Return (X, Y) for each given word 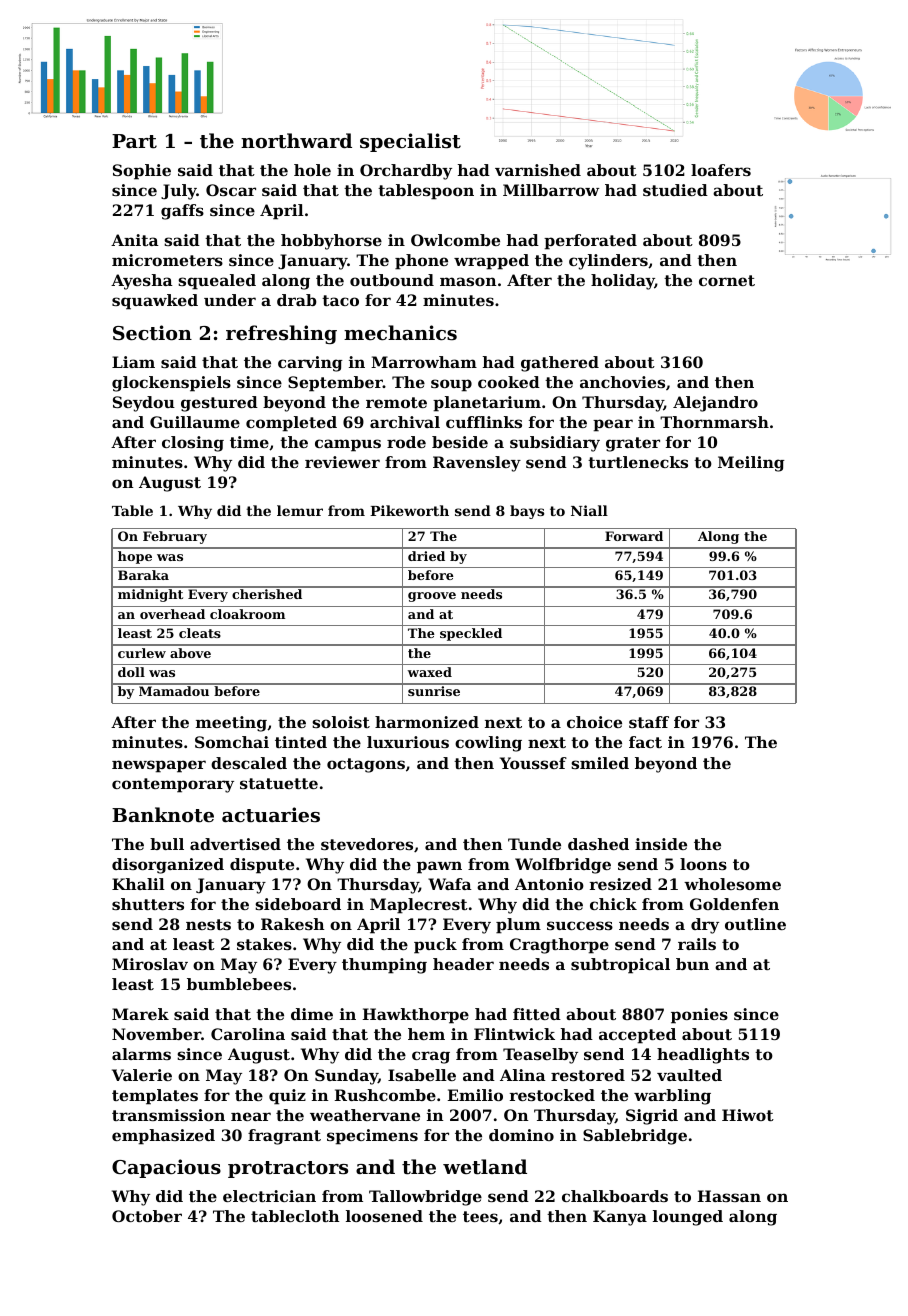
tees (480, 1216)
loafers (721, 170)
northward (296, 140)
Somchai (232, 742)
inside (661, 844)
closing (193, 444)
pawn (439, 867)
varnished (538, 170)
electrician (269, 1196)
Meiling (751, 464)
